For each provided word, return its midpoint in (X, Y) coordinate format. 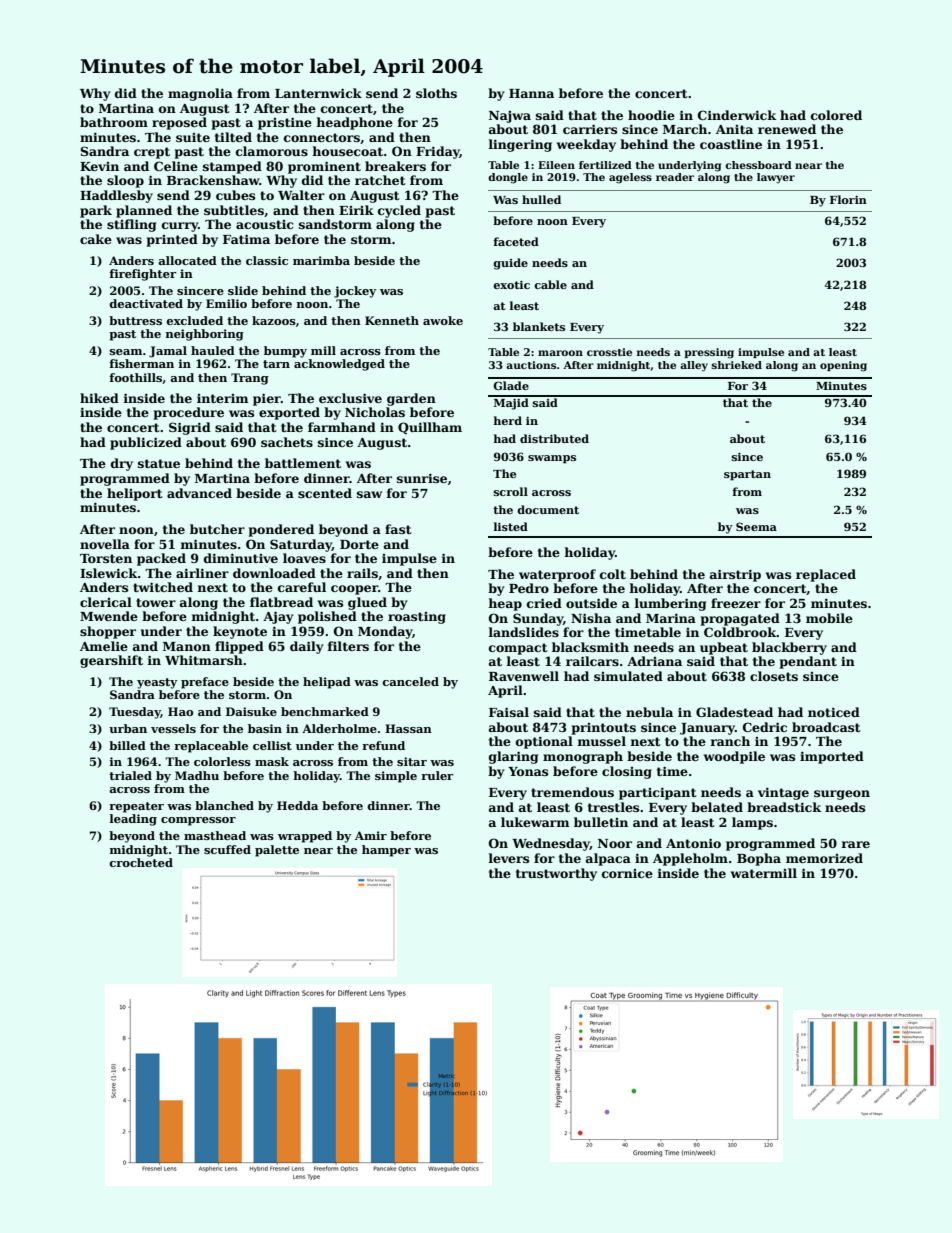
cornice (627, 873)
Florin (848, 199)
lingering (520, 145)
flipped (239, 647)
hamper (386, 851)
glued (367, 603)
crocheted (141, 862)
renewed (787, 129)
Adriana (654, 661)
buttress (135, 320)
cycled (399, 211)
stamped (232, 167)
